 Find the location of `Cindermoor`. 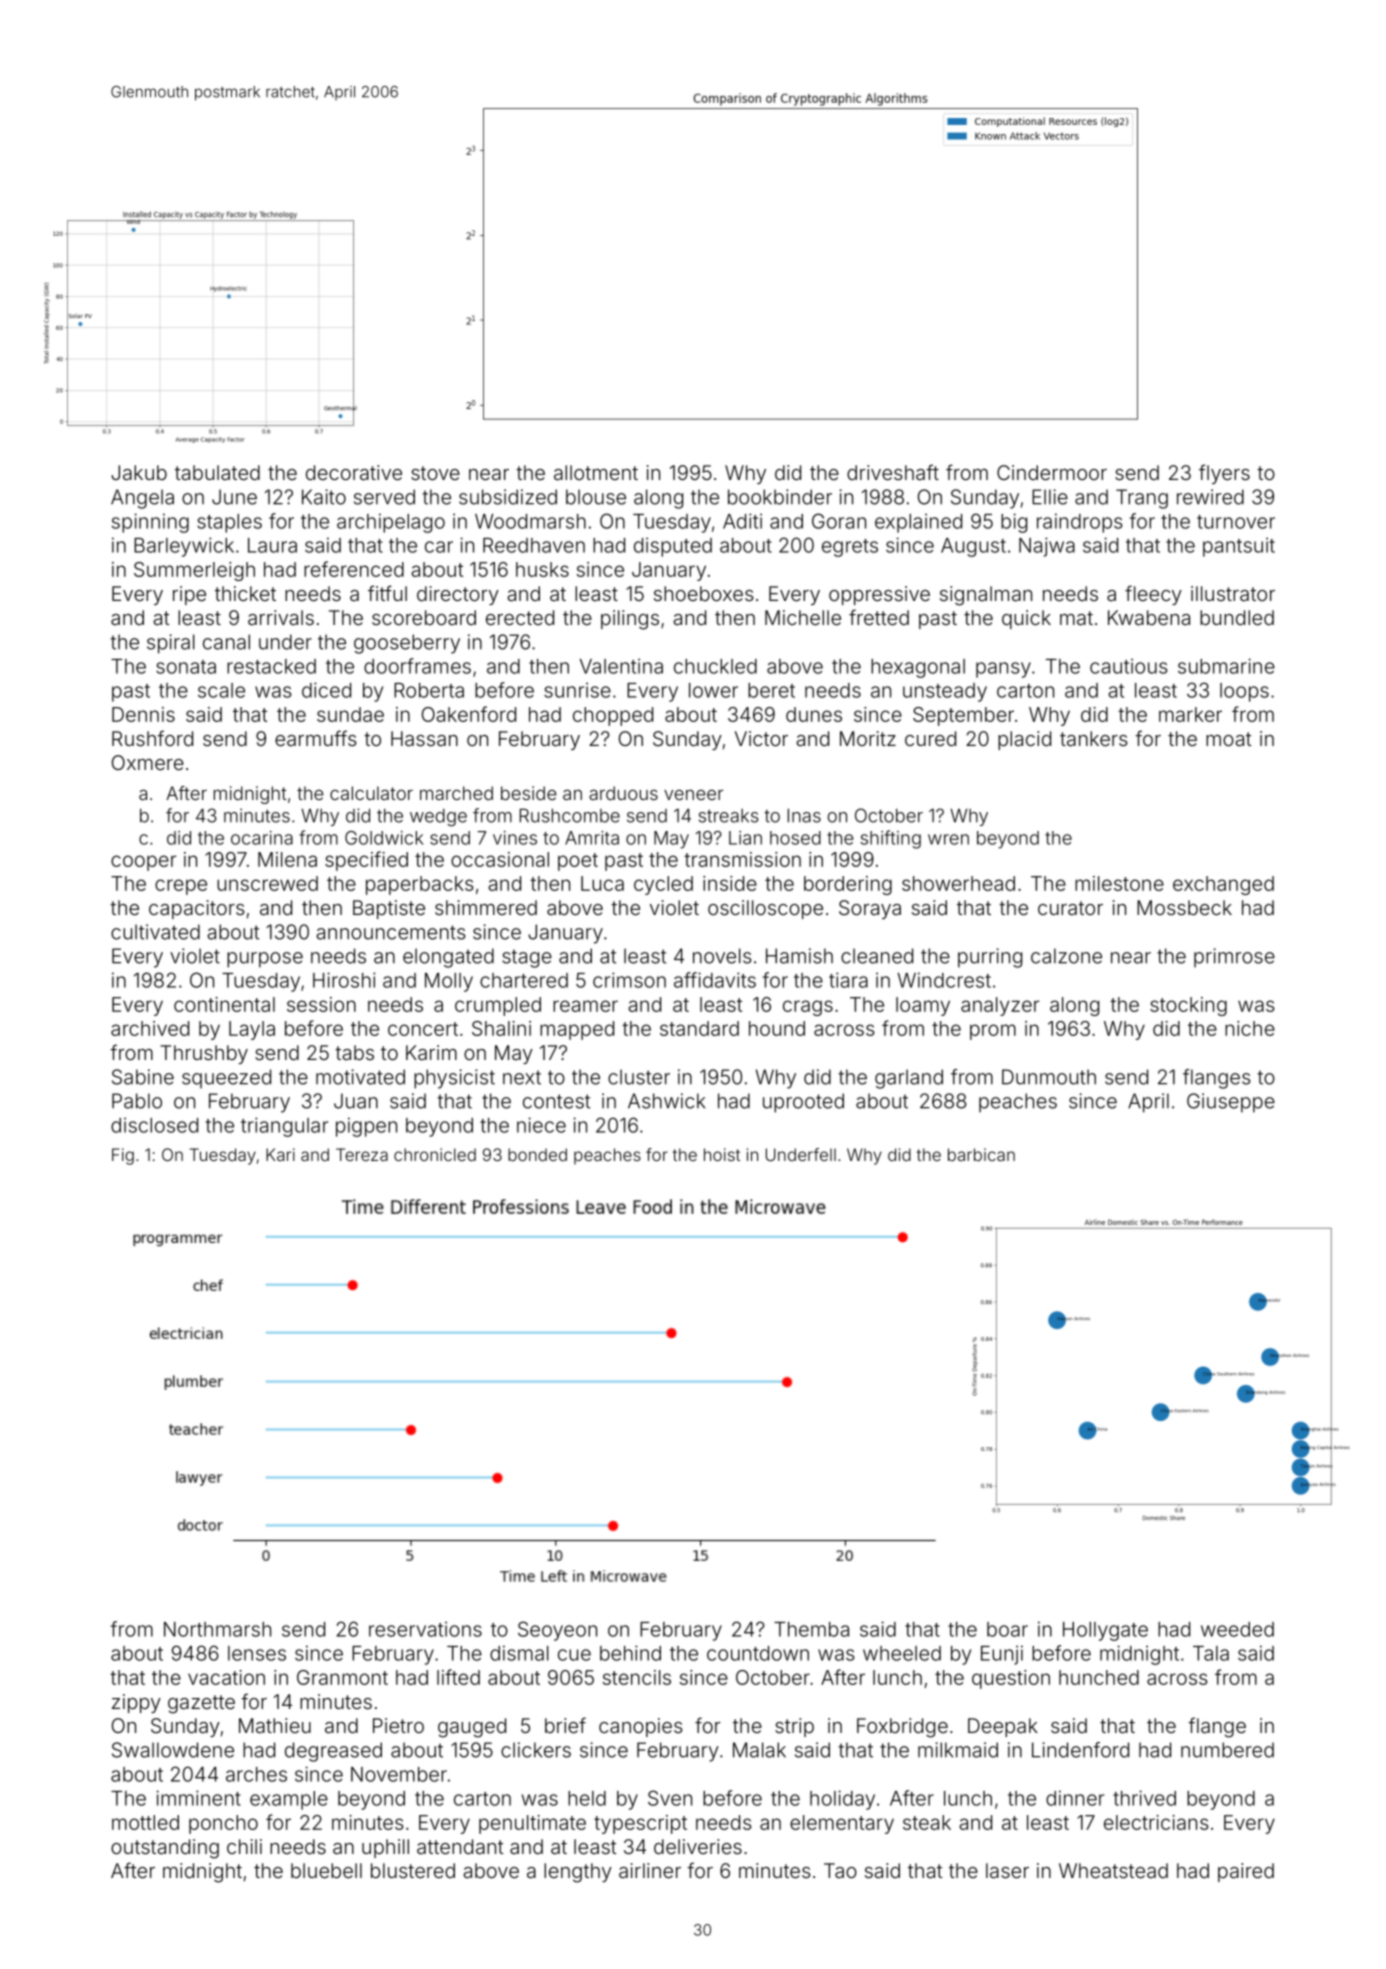

Cindermoor is located at coordinates (1052, 472).
